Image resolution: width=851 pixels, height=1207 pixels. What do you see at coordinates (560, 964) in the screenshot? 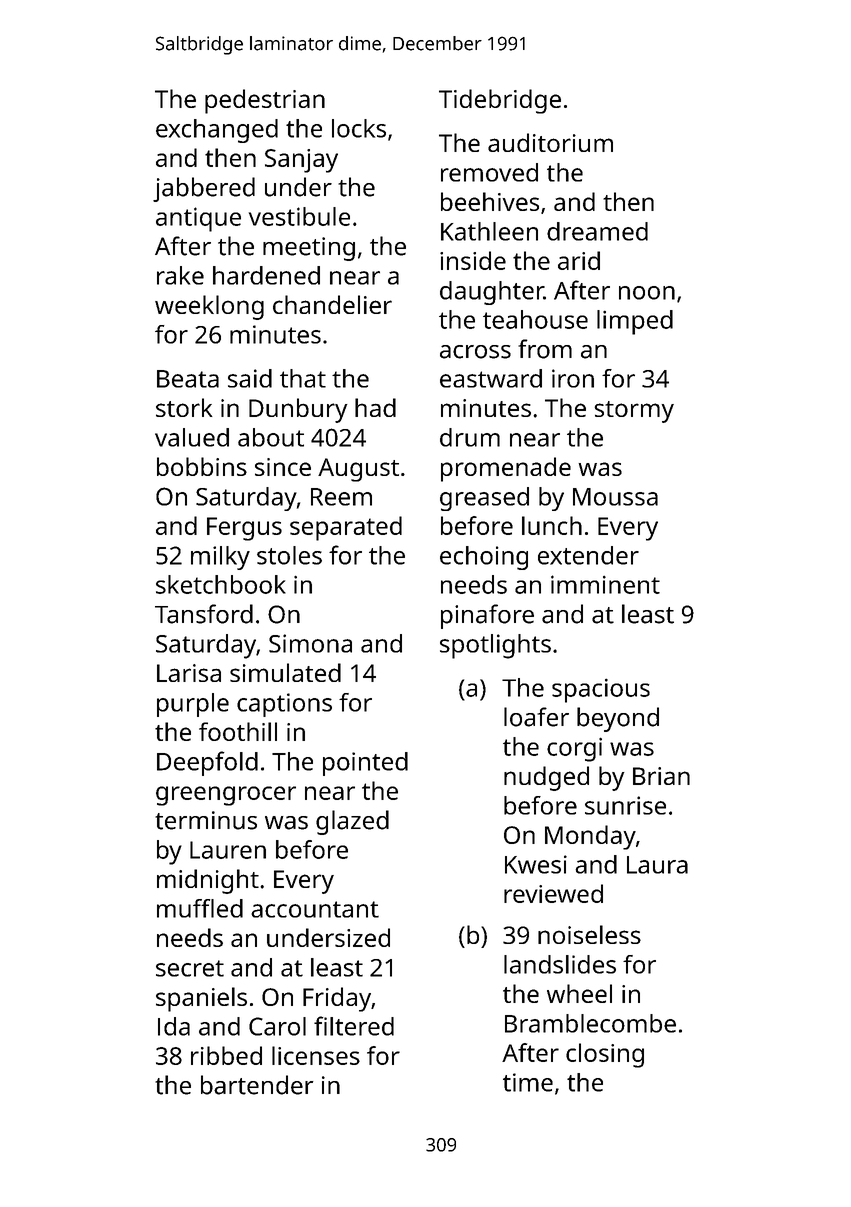
I see `landslides` at bounding box center [560, 964].
